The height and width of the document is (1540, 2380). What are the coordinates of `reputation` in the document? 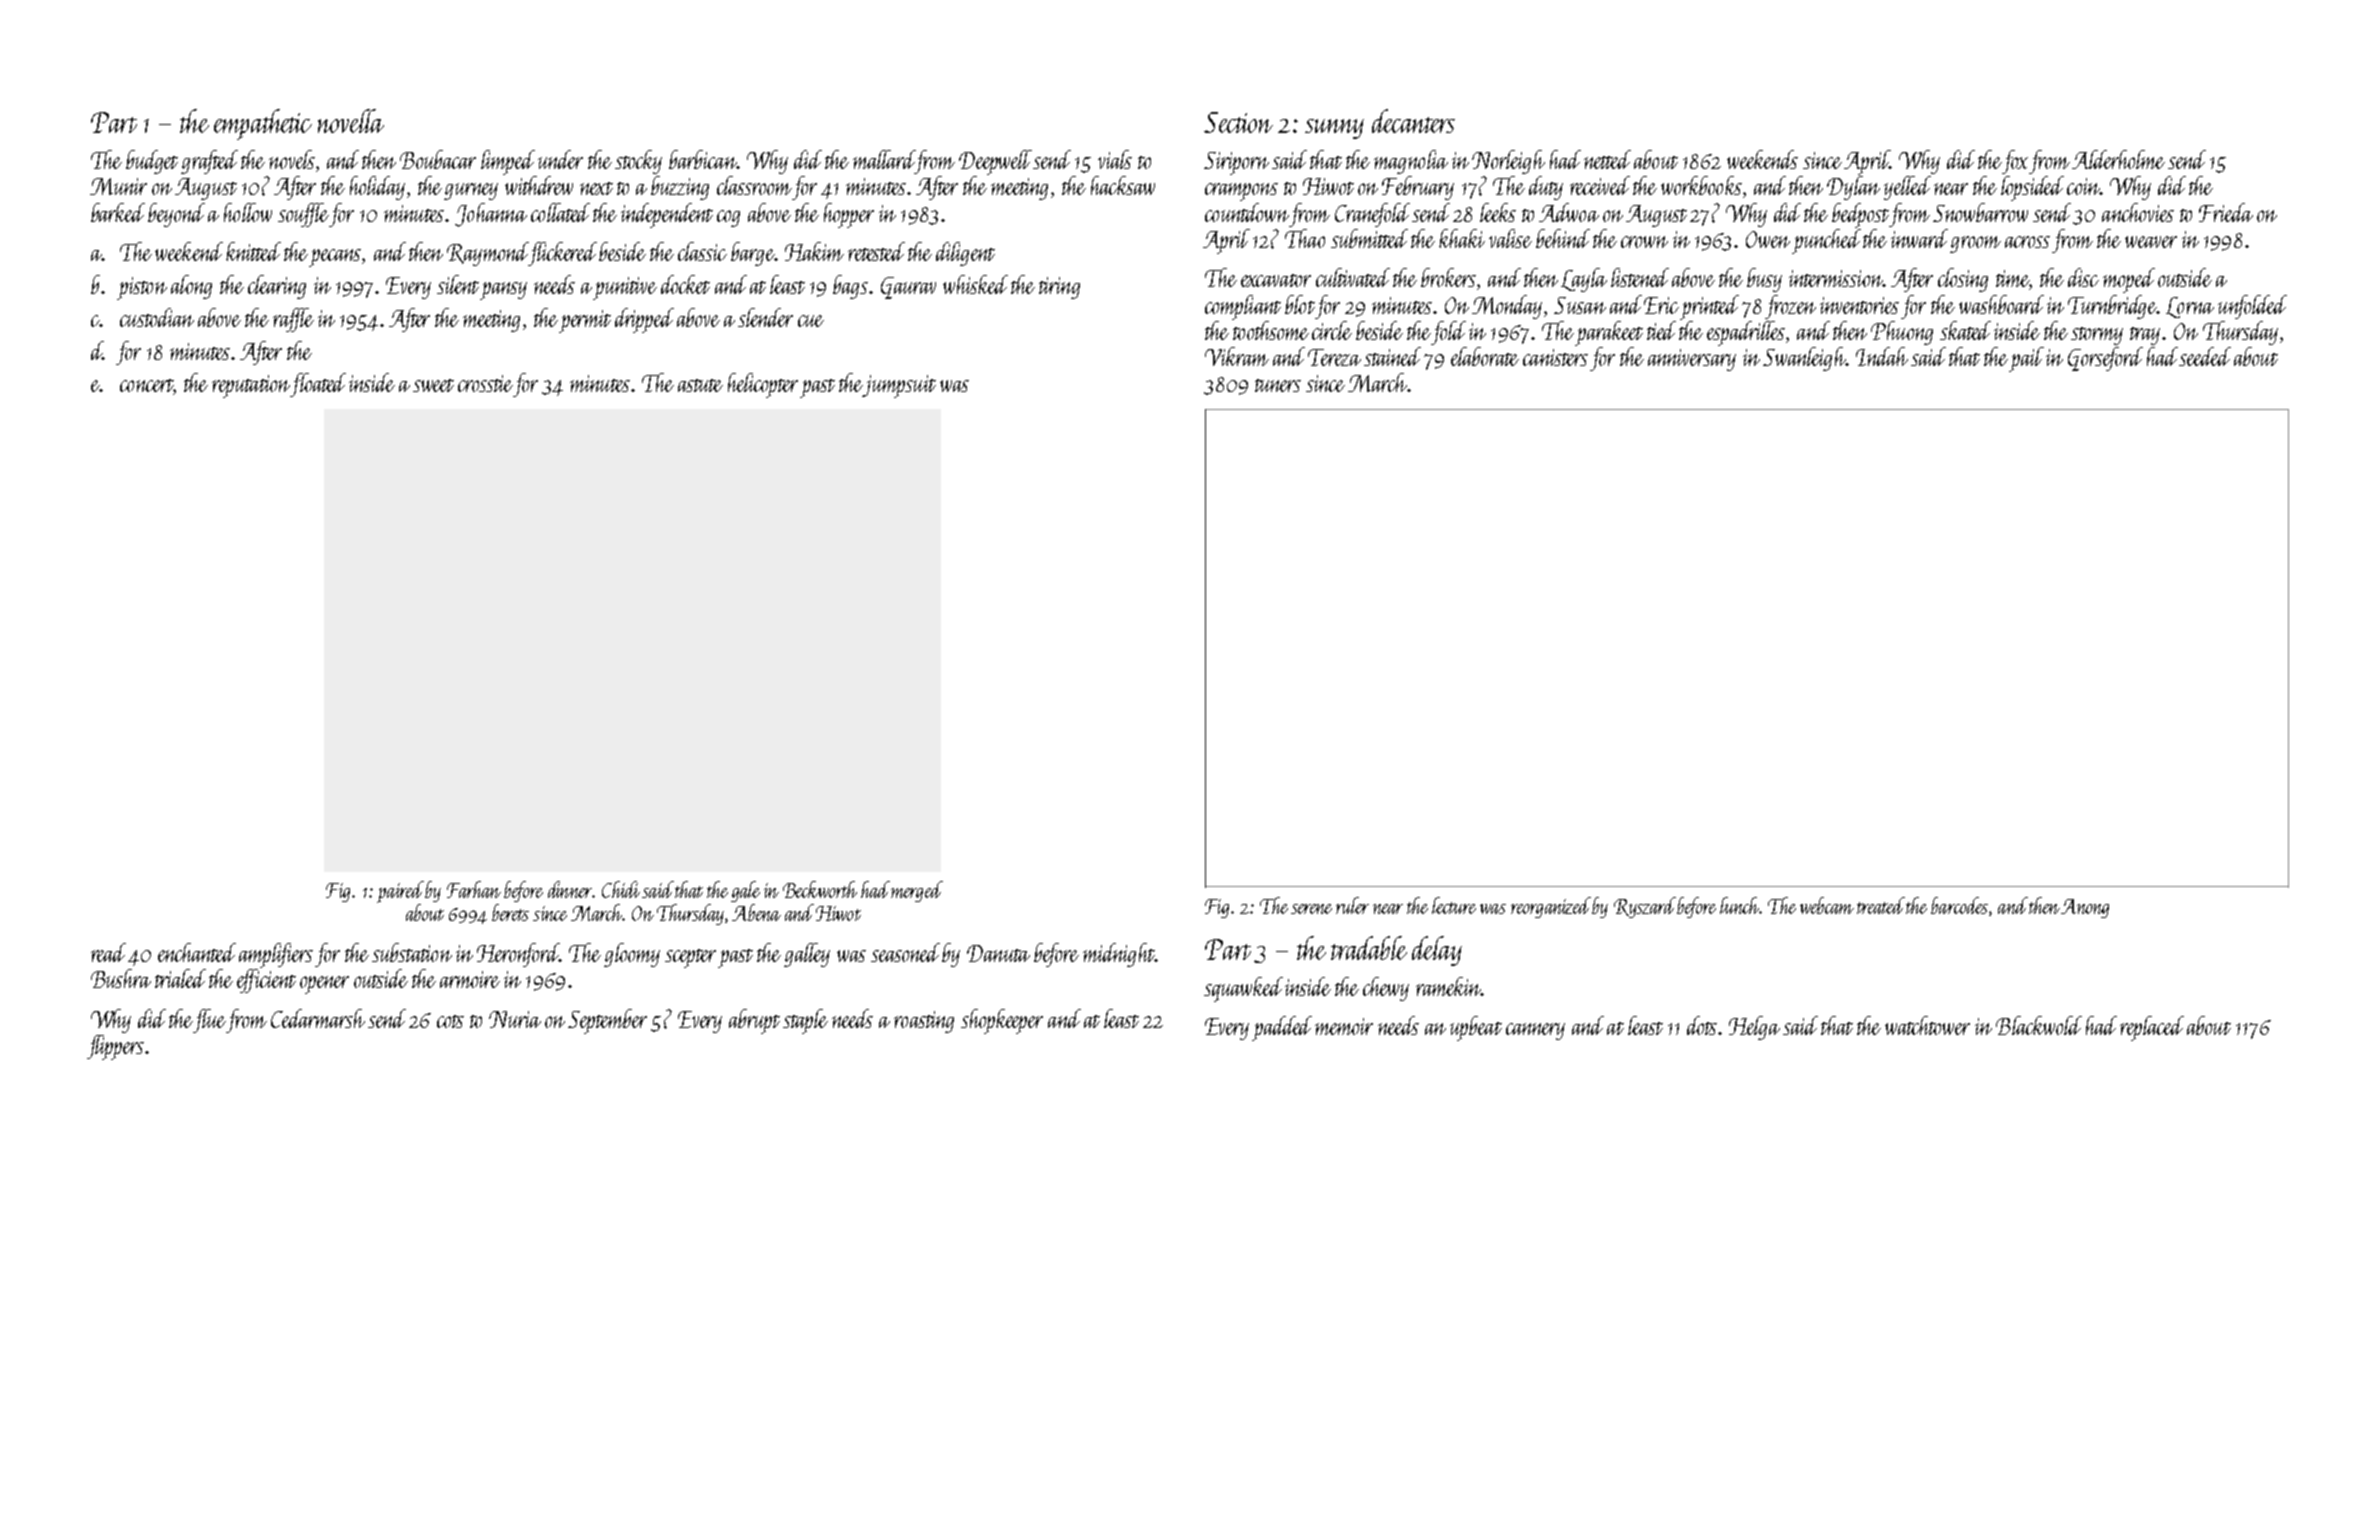 It's located at (251, 386).
